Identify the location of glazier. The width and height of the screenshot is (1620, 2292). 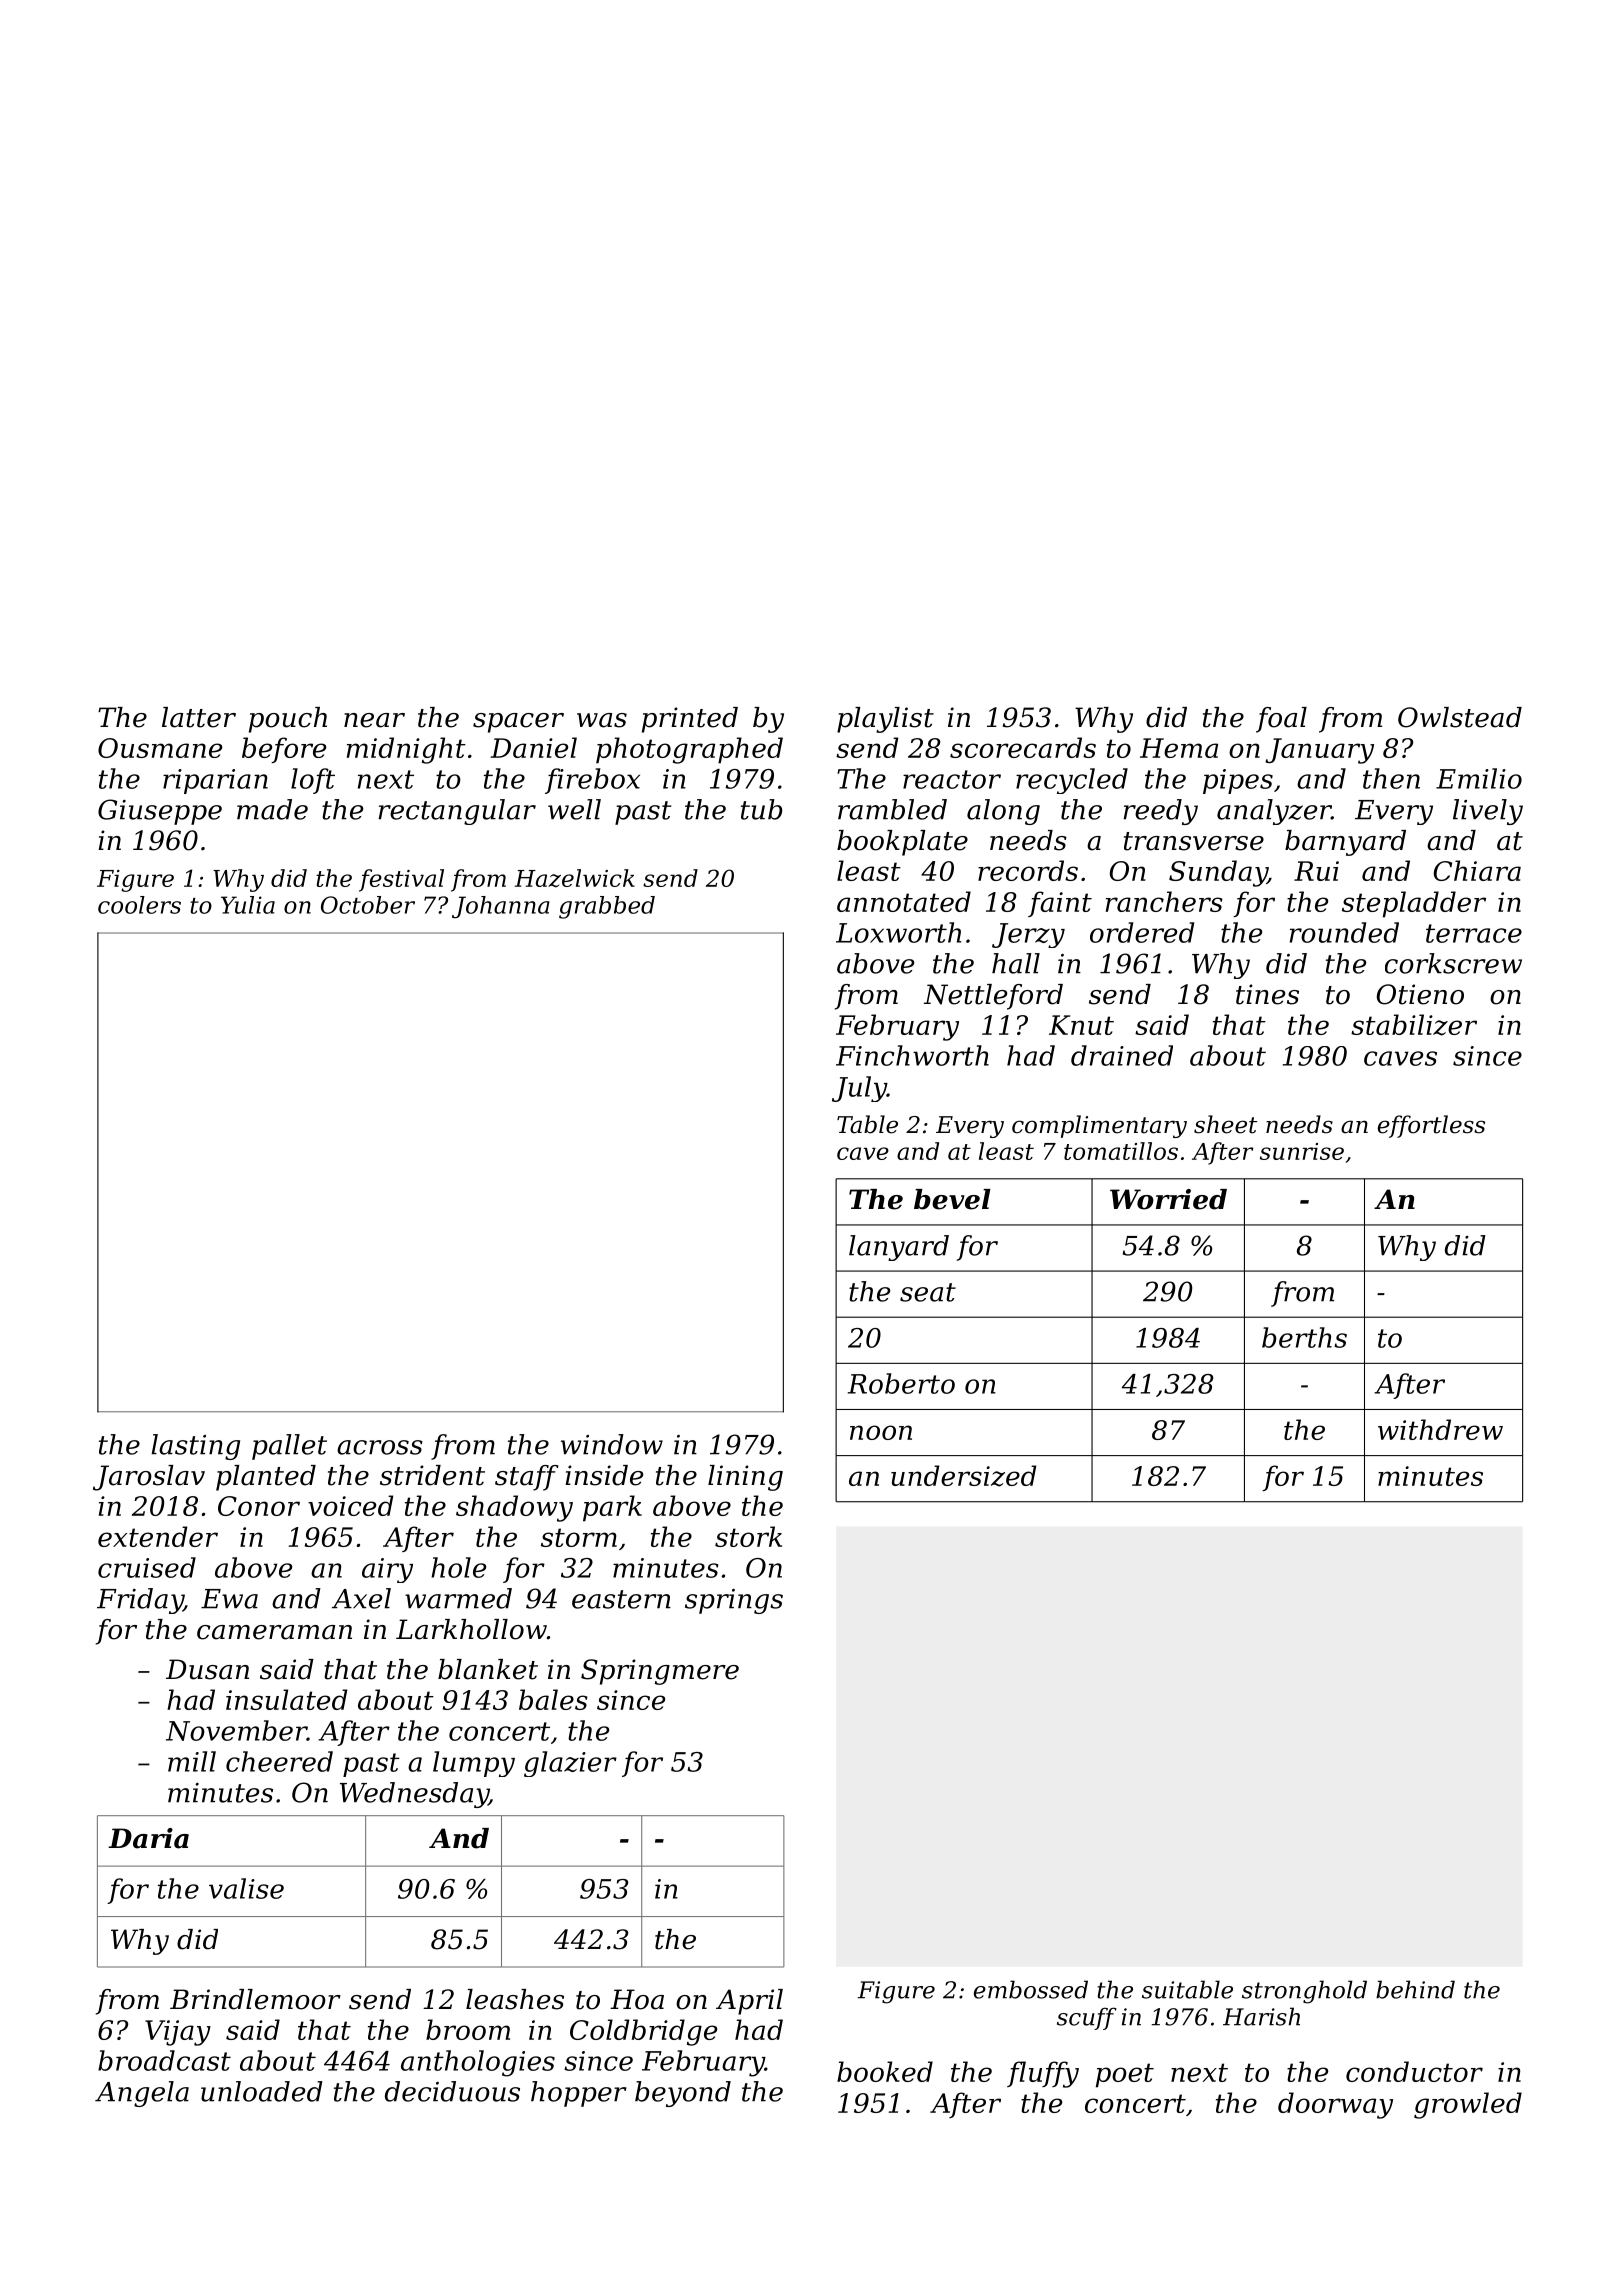
(570, 1764).
